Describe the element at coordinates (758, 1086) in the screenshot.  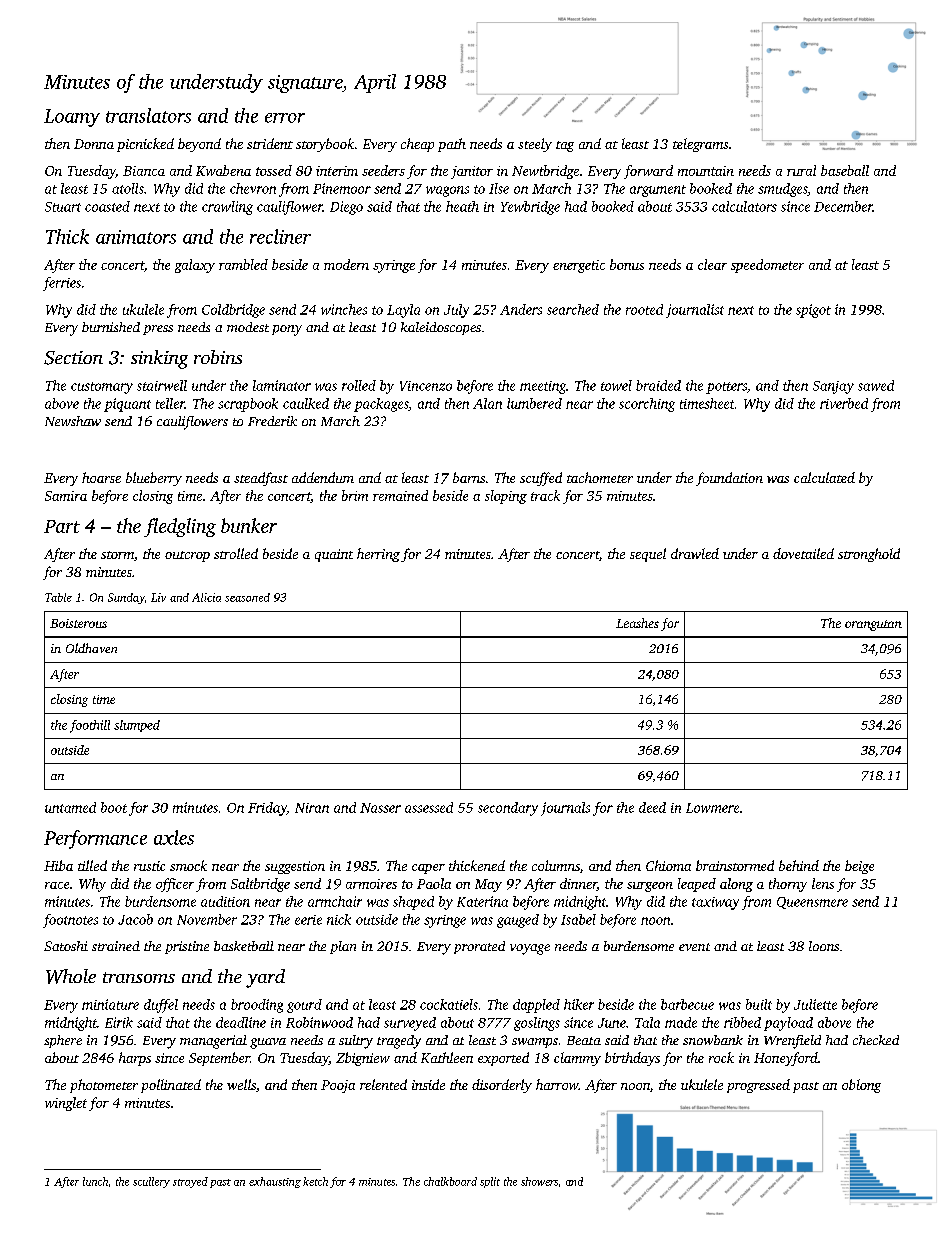
I see `progressed` at that location.
